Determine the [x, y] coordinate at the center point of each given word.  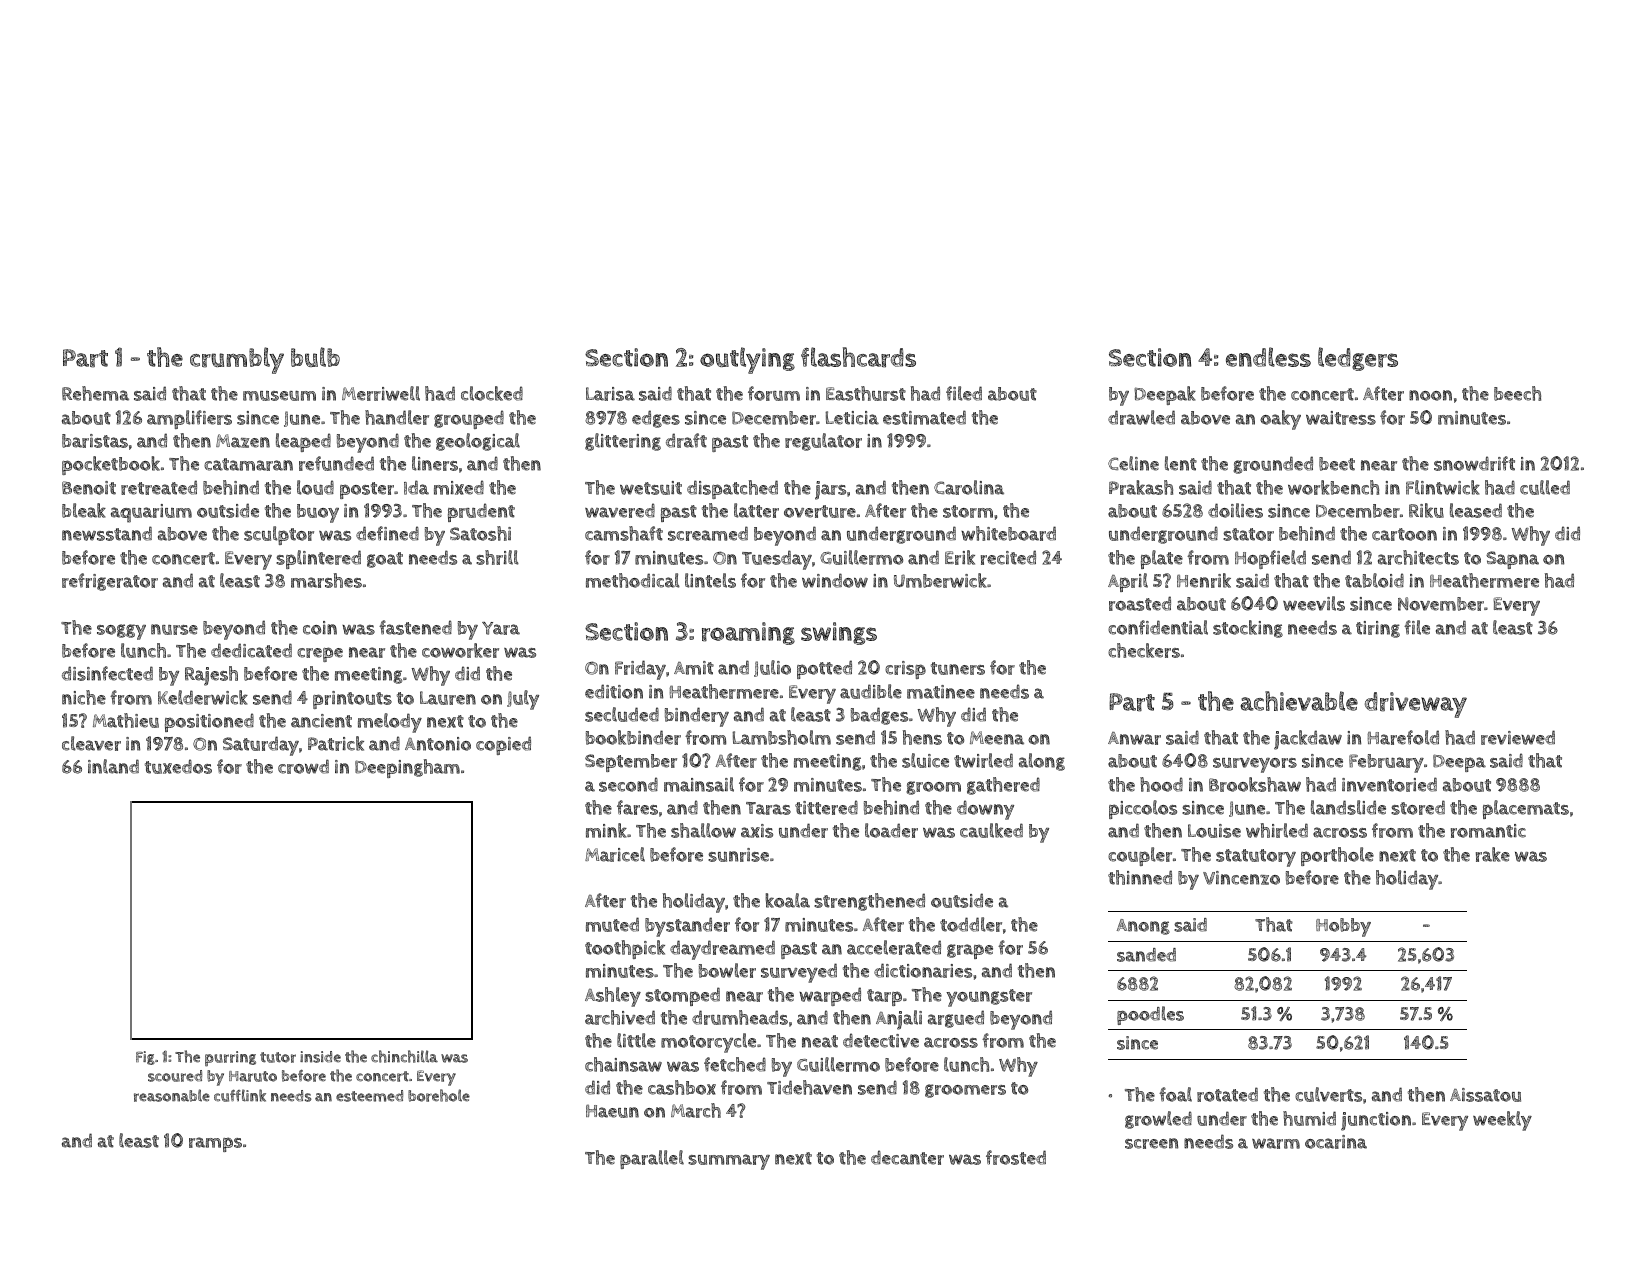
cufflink [240, 1095]
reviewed [1518, 737]
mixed [459, 487]
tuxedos [178, 766]
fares [637, 807]
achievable [1299, 701]
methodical [633, 580]
